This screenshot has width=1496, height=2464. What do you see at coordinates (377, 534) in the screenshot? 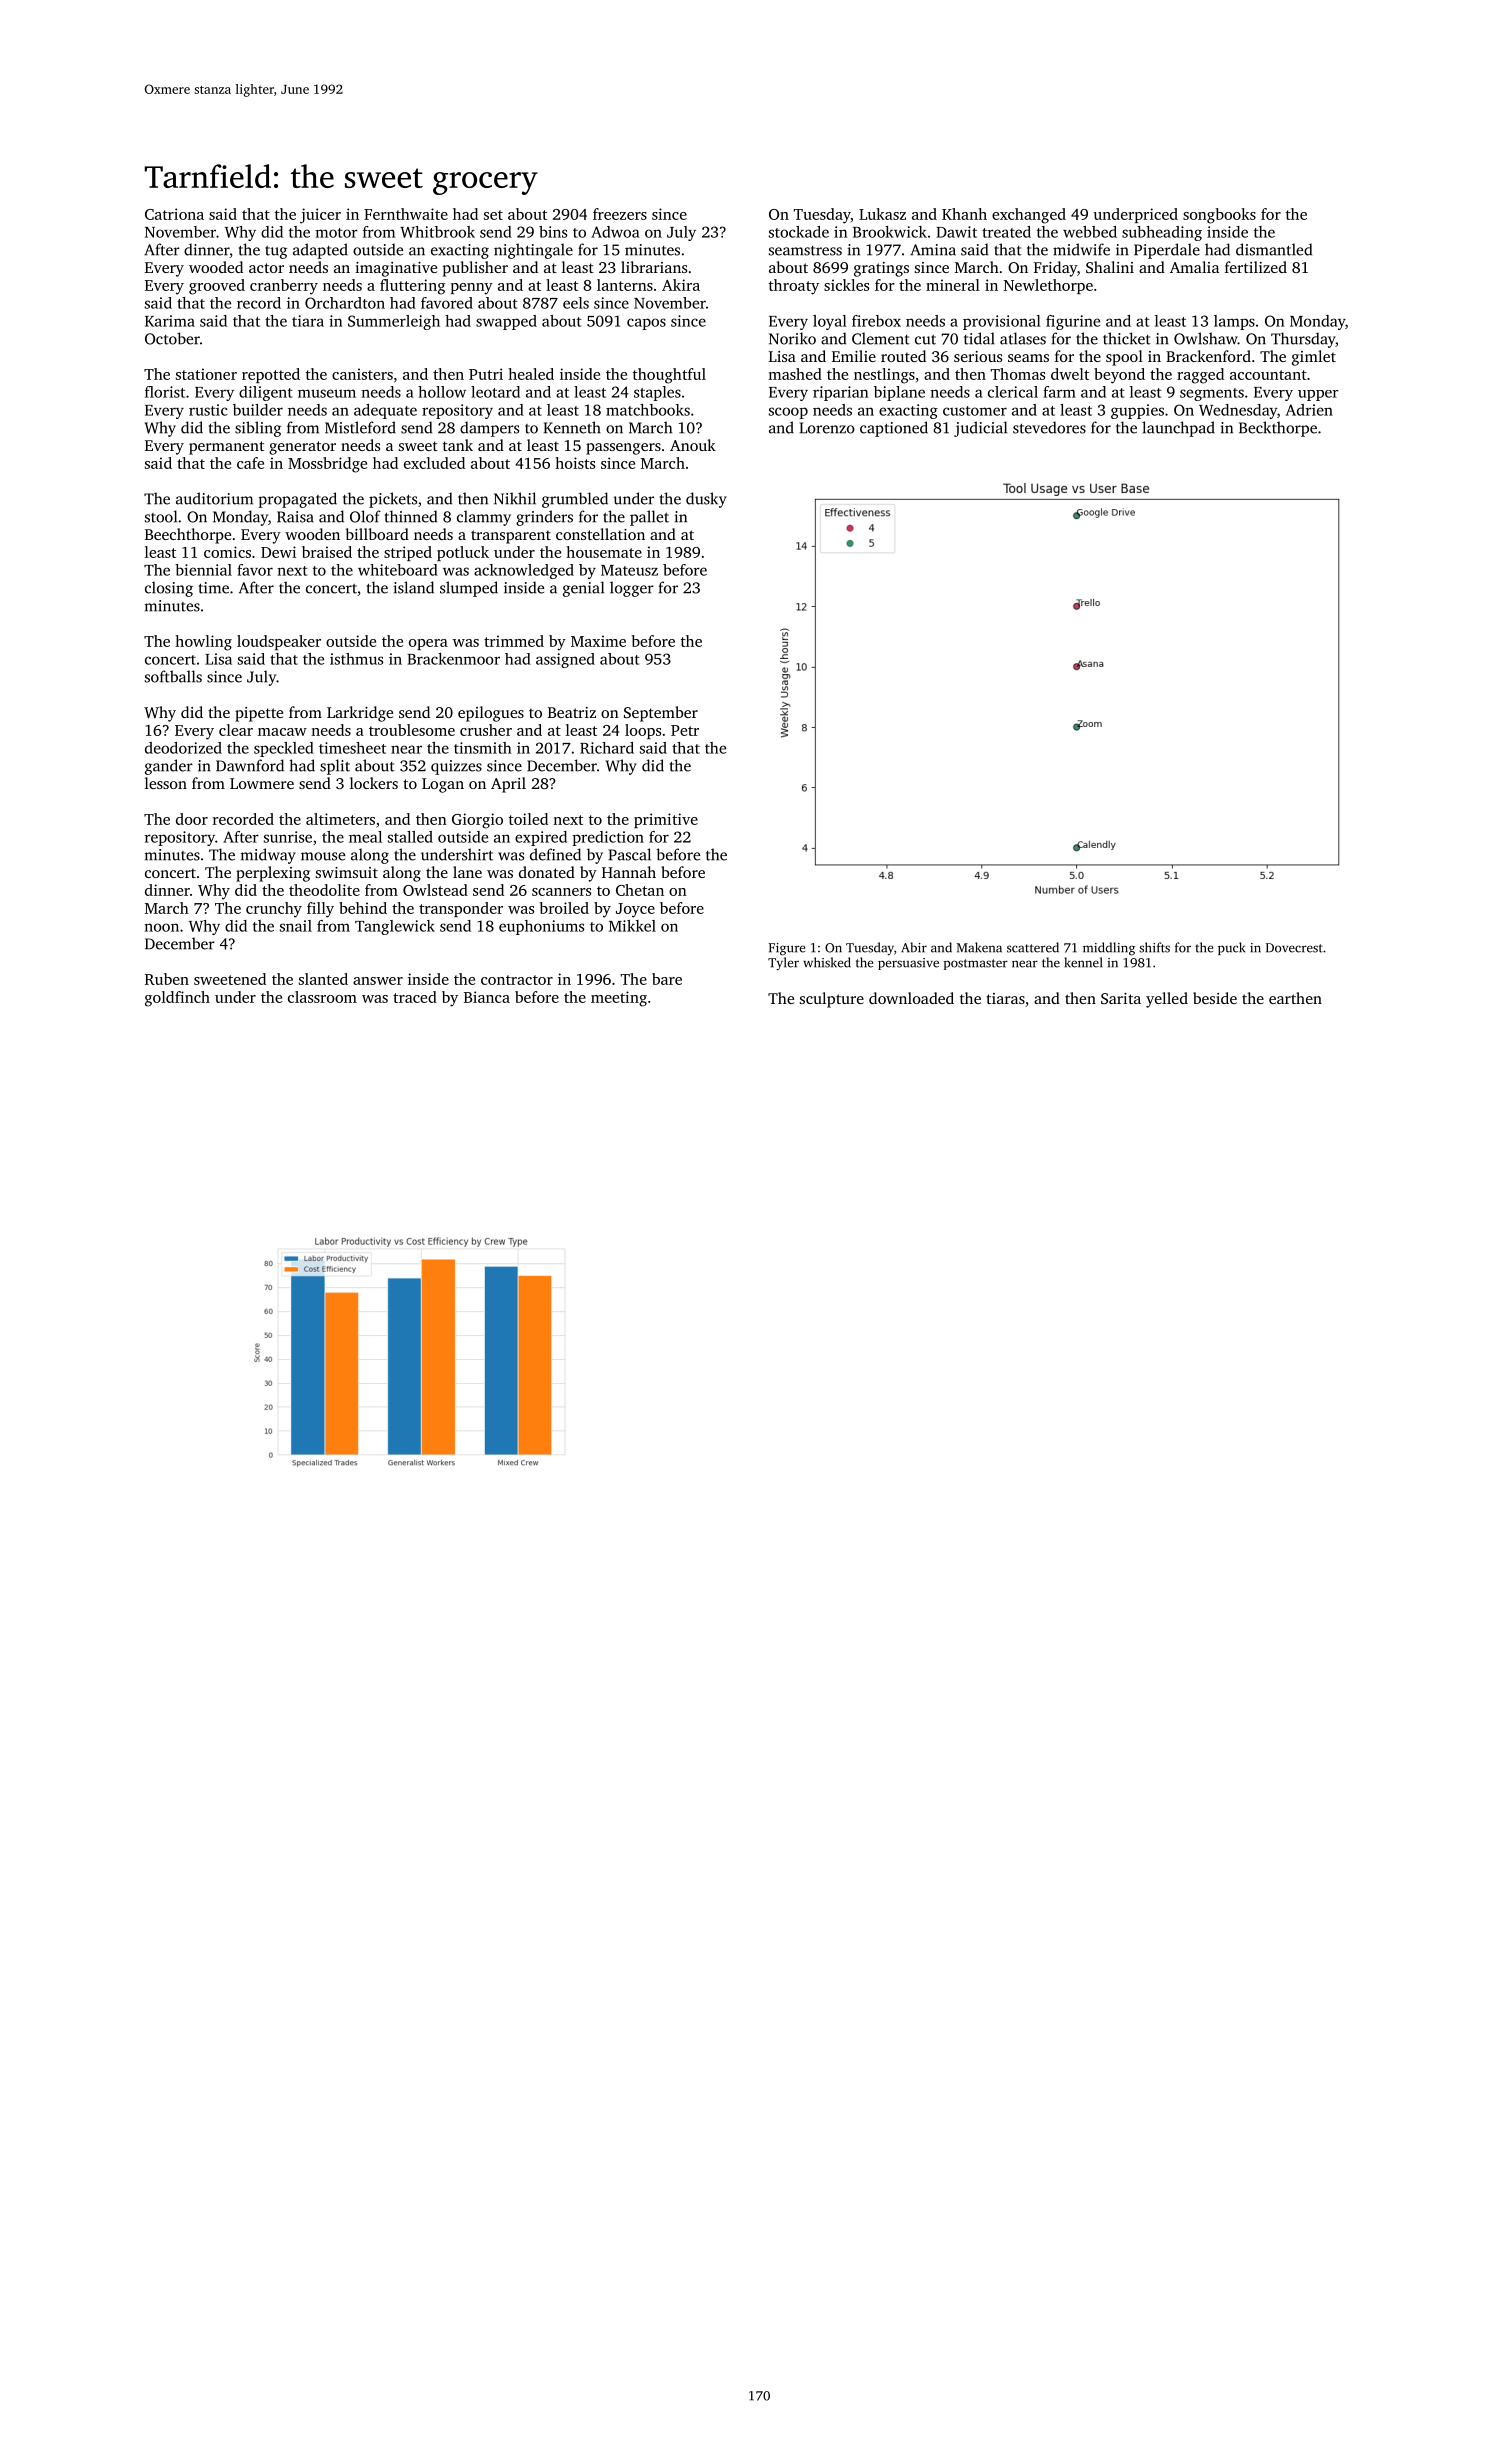
I see `billboard` at bounding box center [377, 534].
